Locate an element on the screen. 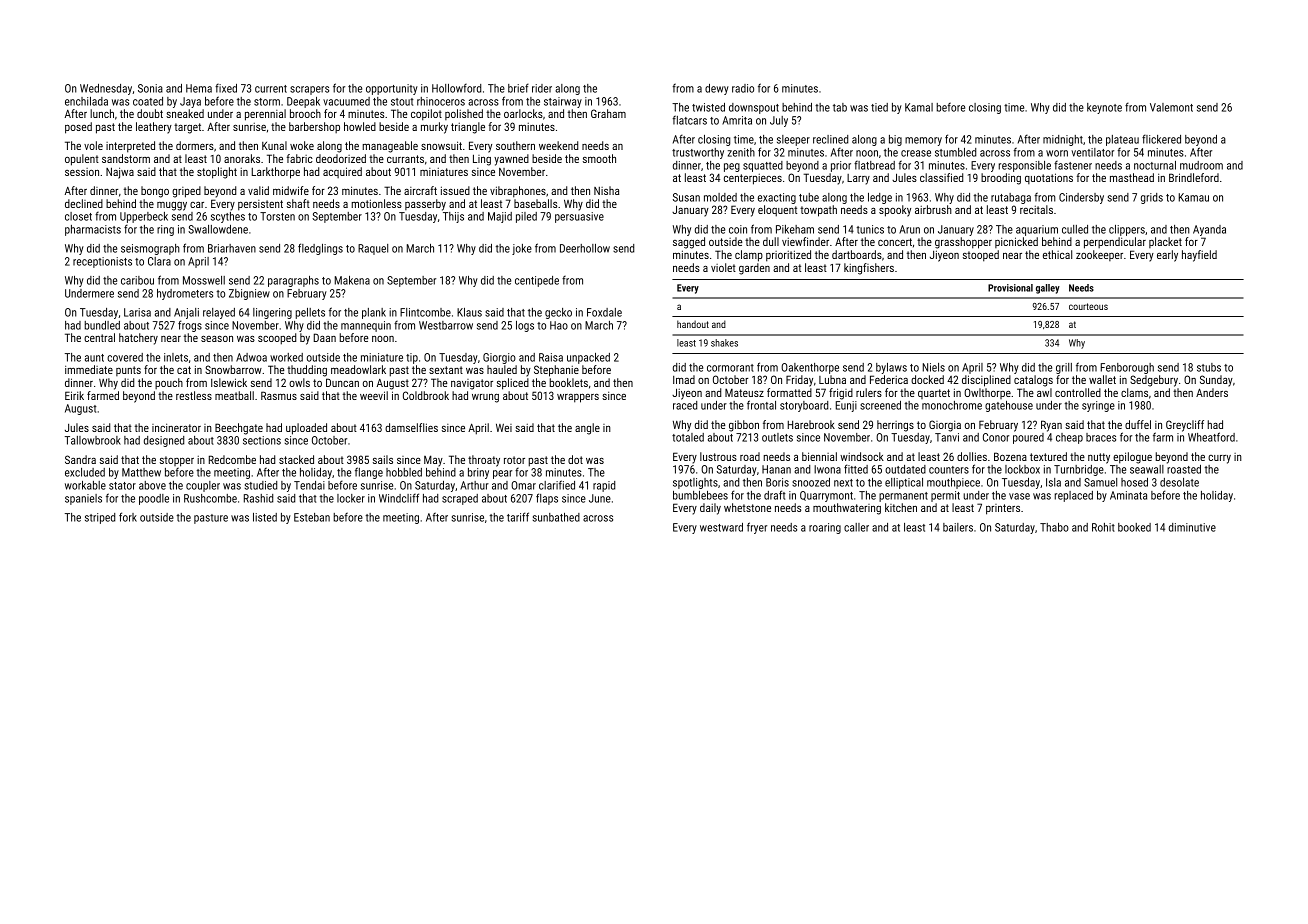 Image resolution: width=1308 pixels, height=924 pixels. Larry is located at coordinates (858, 179).
